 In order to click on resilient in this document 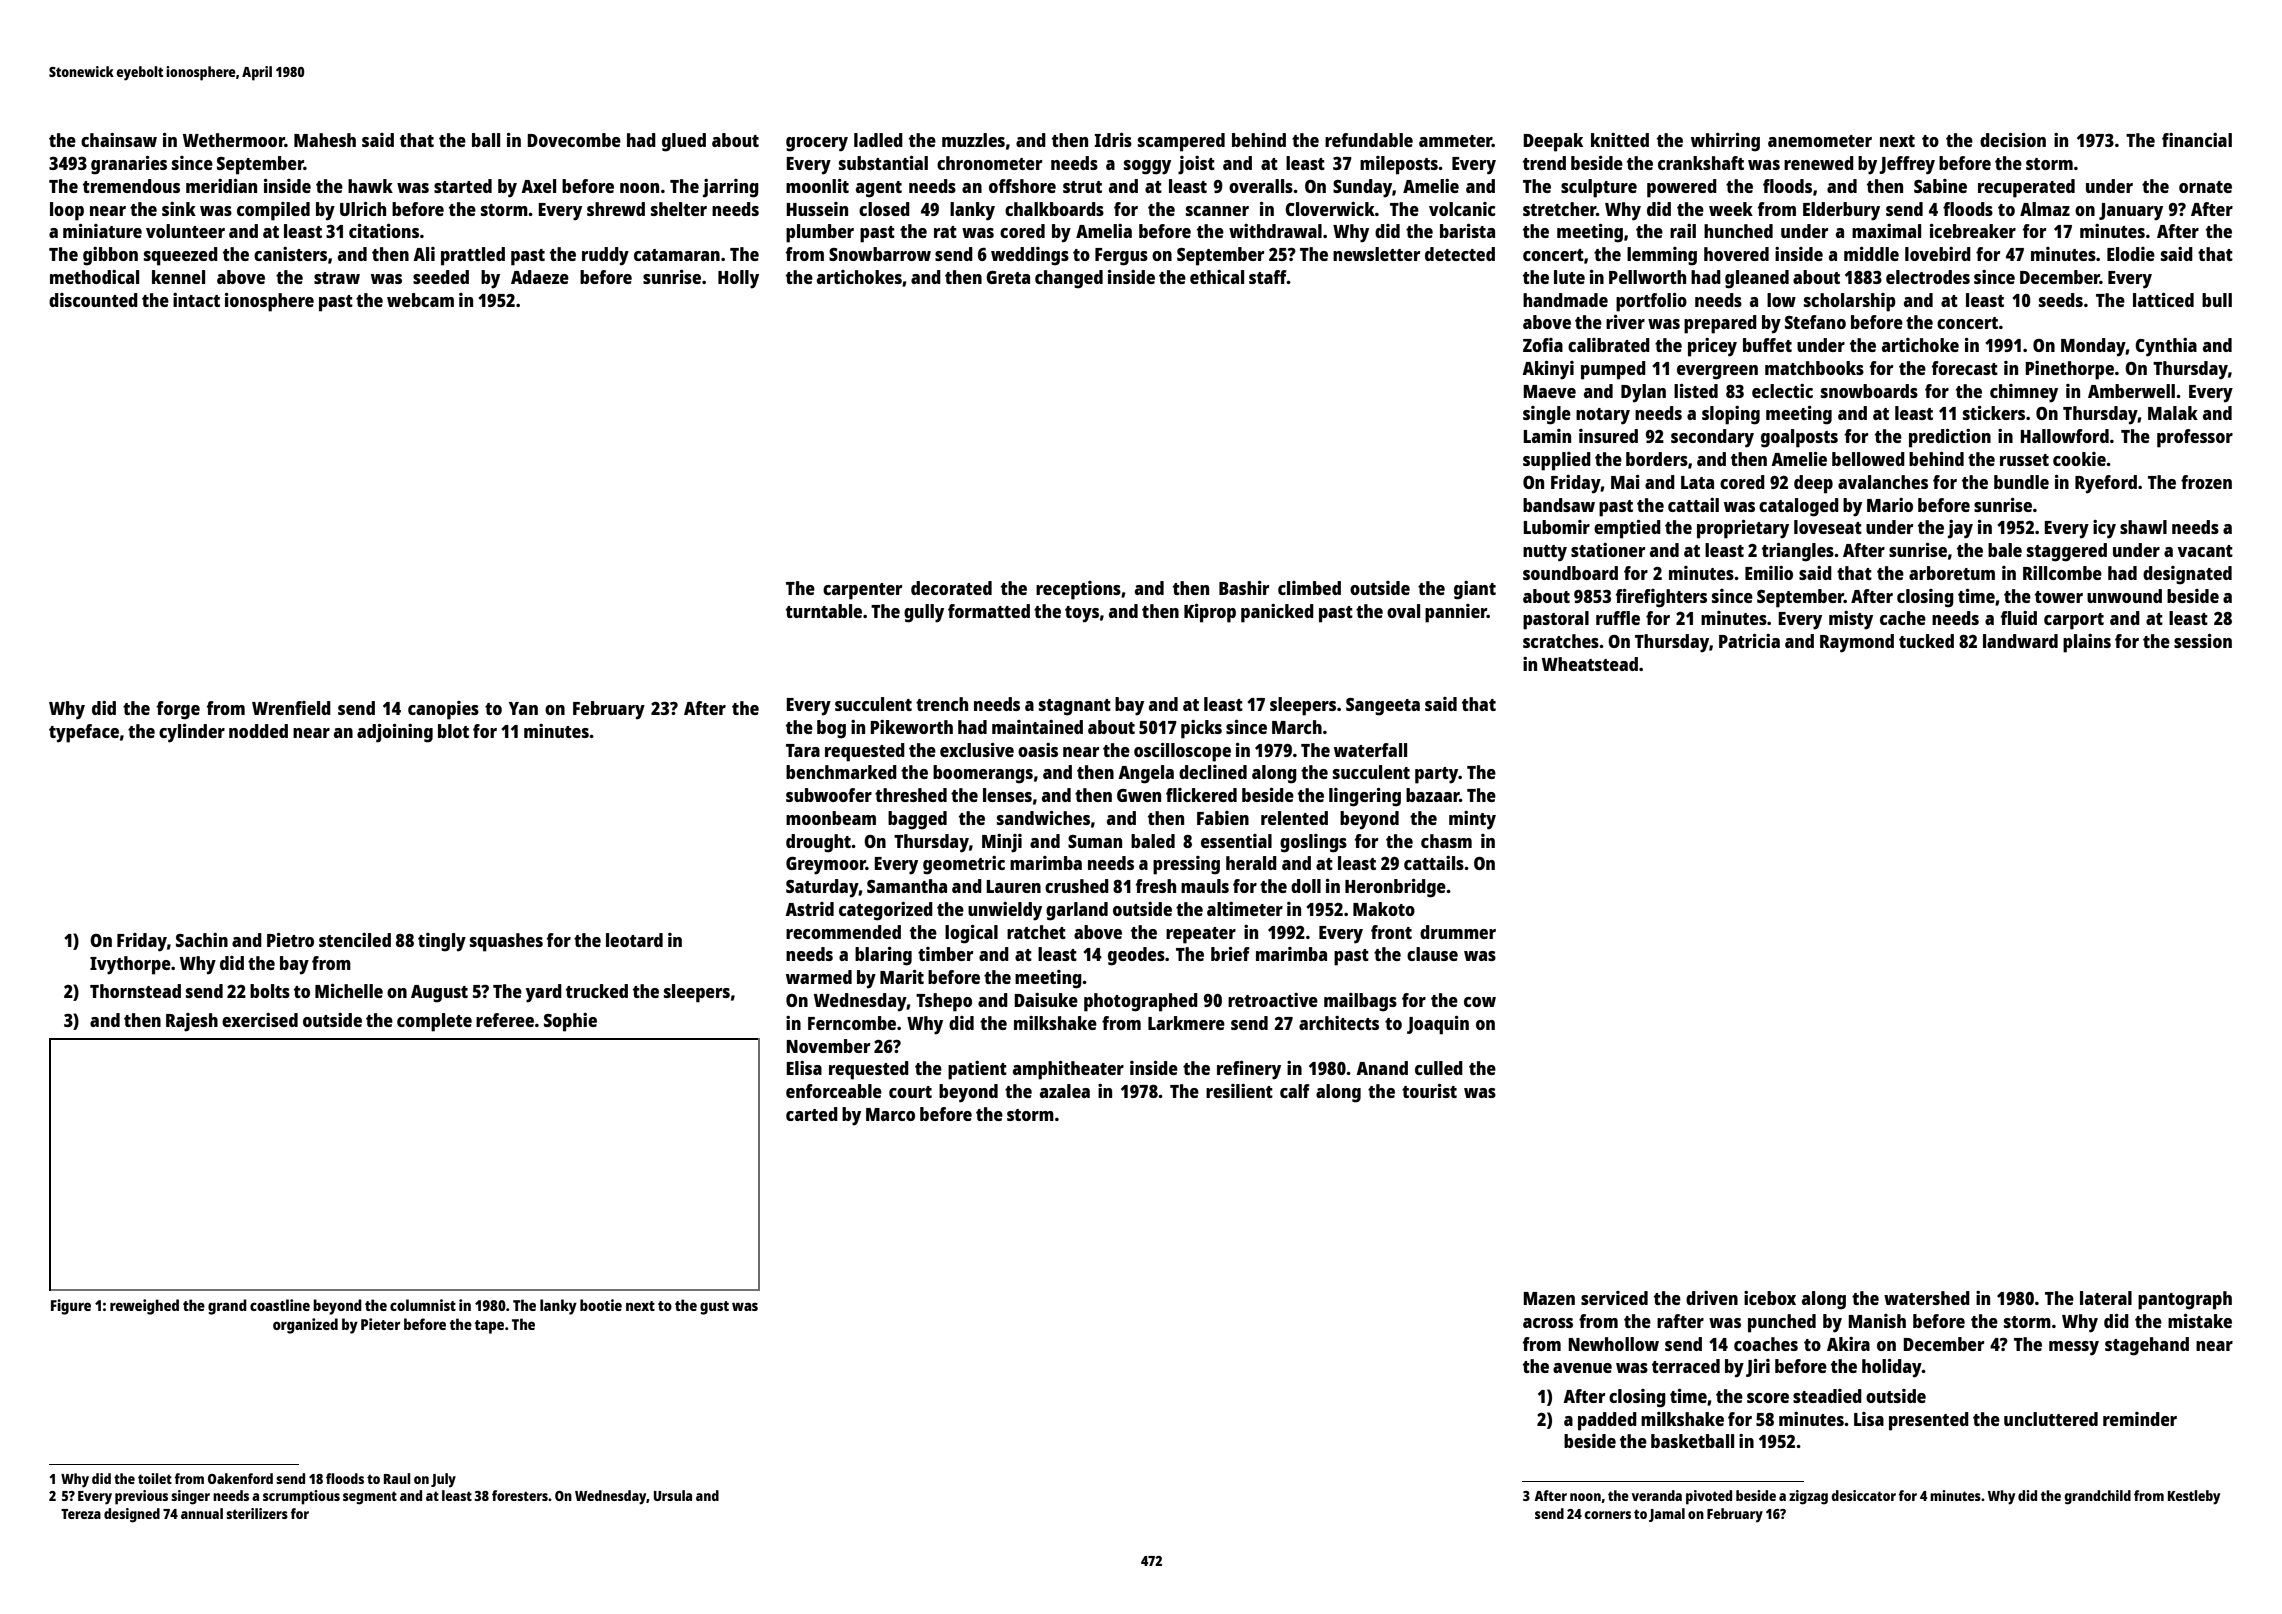, I will do `click(1239, 1091)`.
